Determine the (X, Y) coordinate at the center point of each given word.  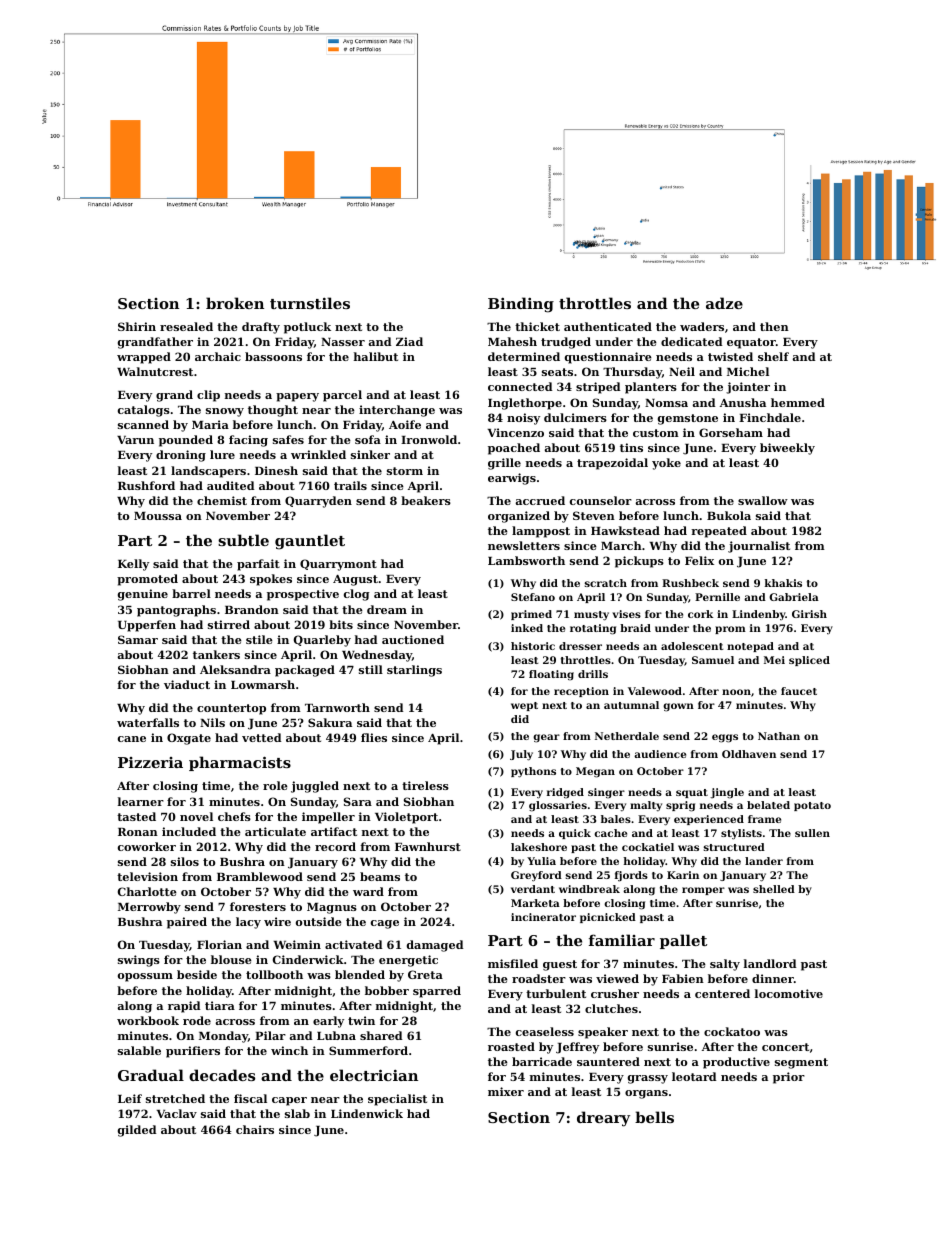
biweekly (787, 449)
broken (235, 303)
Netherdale (627, 736)
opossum (145, 977)
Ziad (409, 341)
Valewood (655, 691)
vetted (262, 737)
